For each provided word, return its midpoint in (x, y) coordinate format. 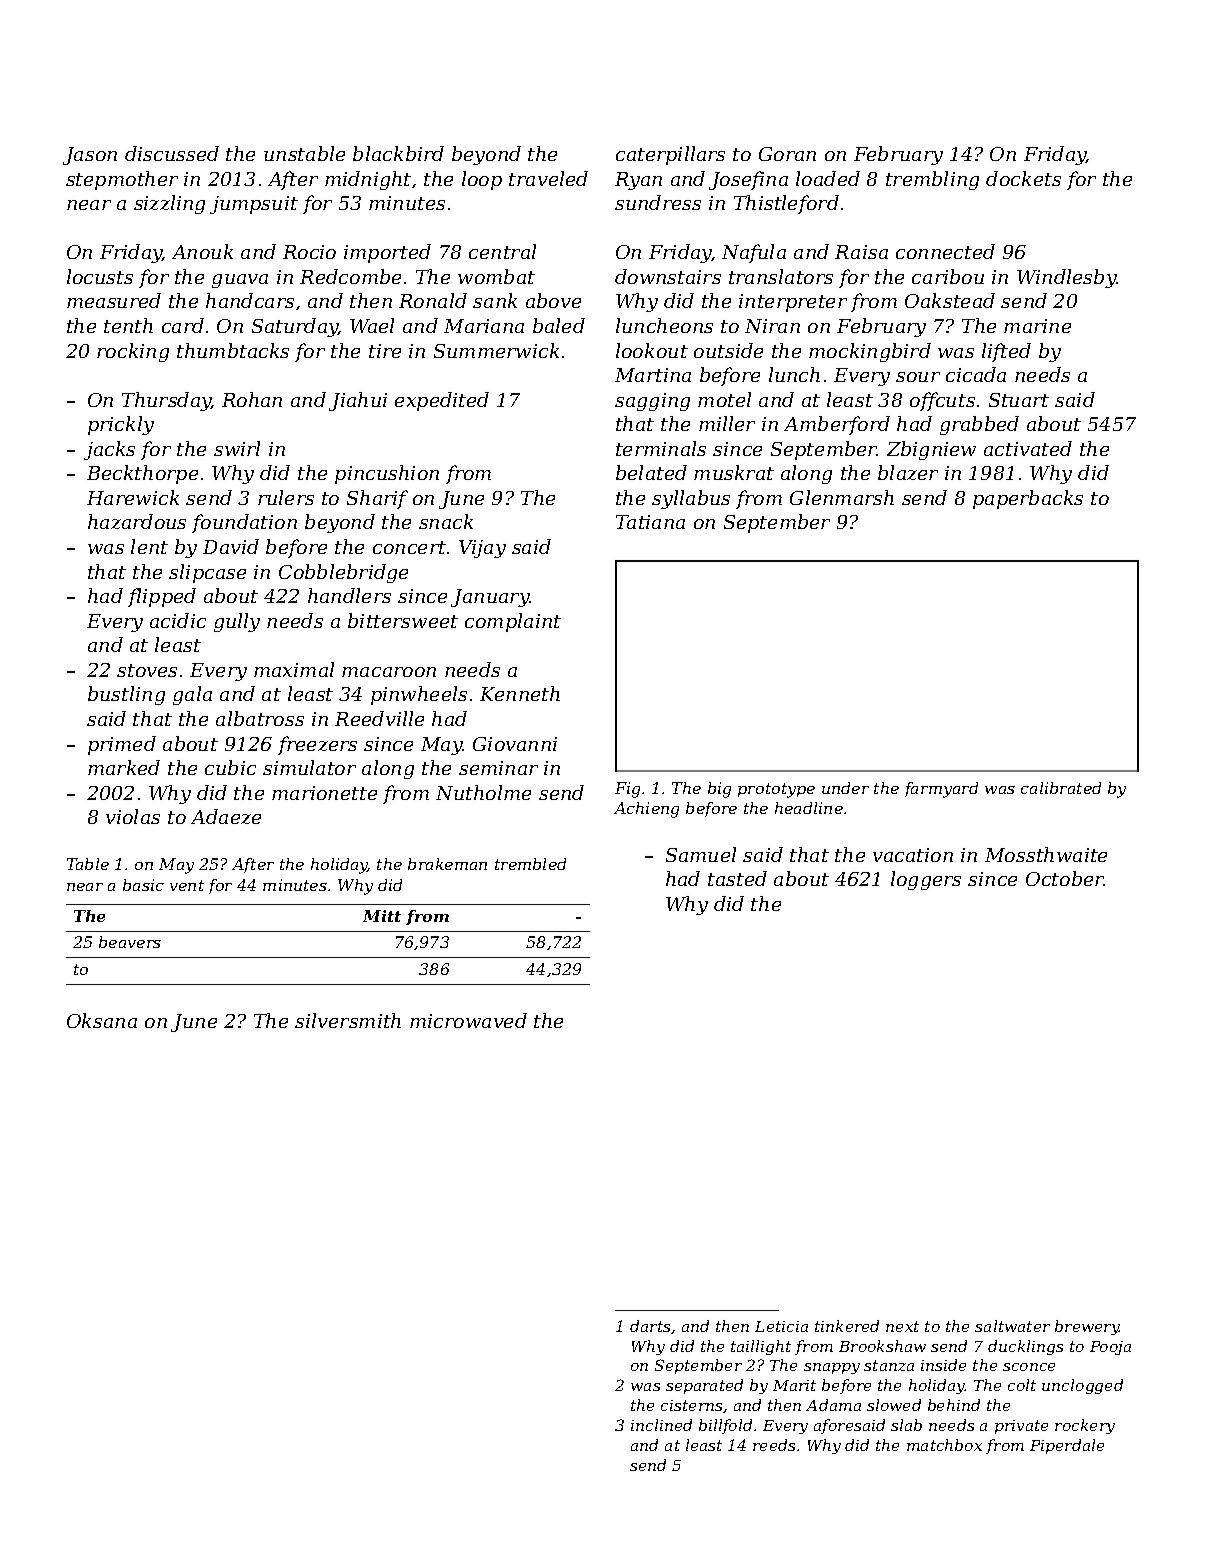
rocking (133, 352)
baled (559, 325)
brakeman (447, 864)
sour (918, 377)
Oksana (102, 1020)
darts (650, 1326)
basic (143, 885)
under (845, 788)
